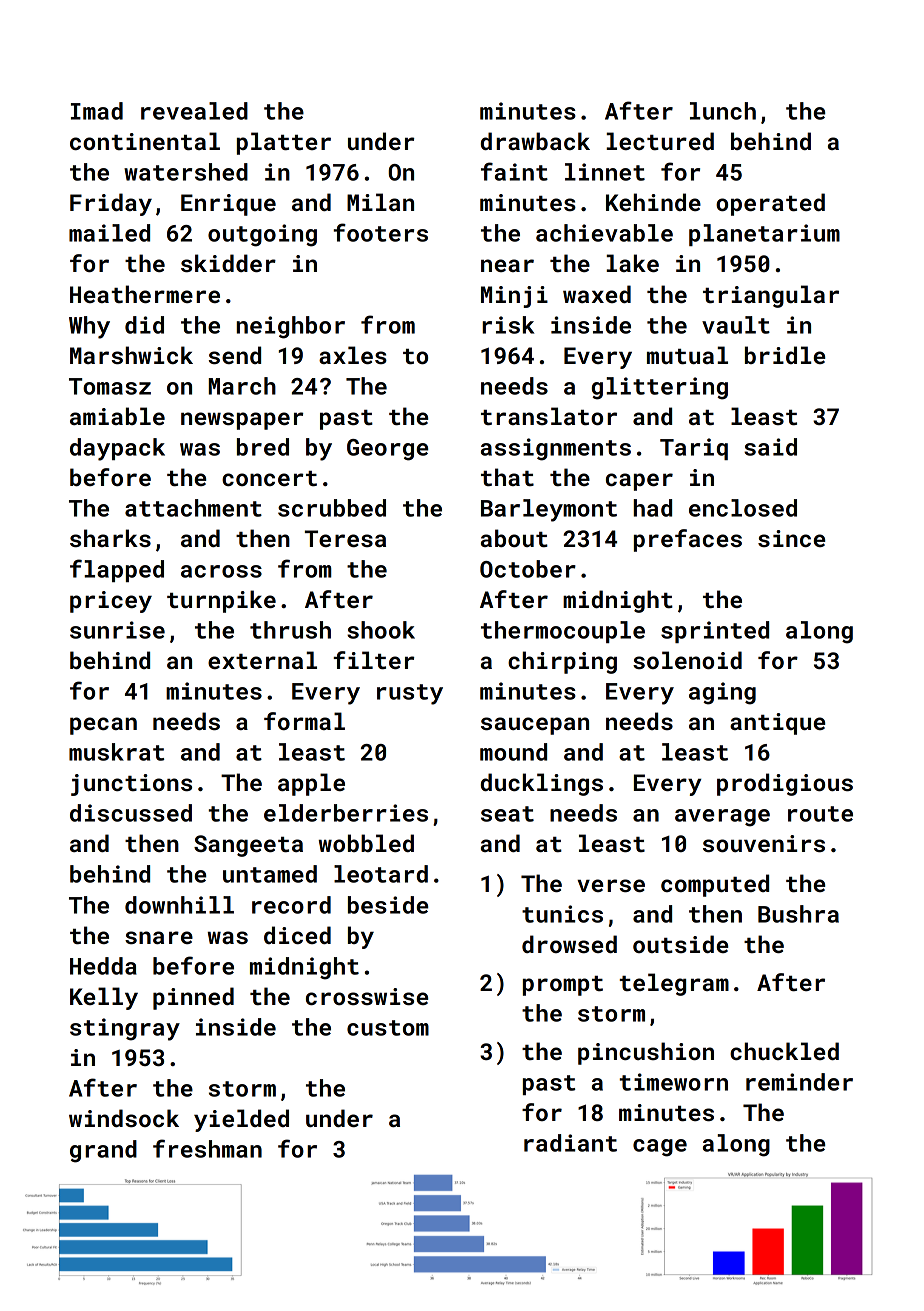 This image has width=924, height=1311. What do you see at coordinates (97, 111) in the image?
I see `Imad` at bounding box center [97, 111].
